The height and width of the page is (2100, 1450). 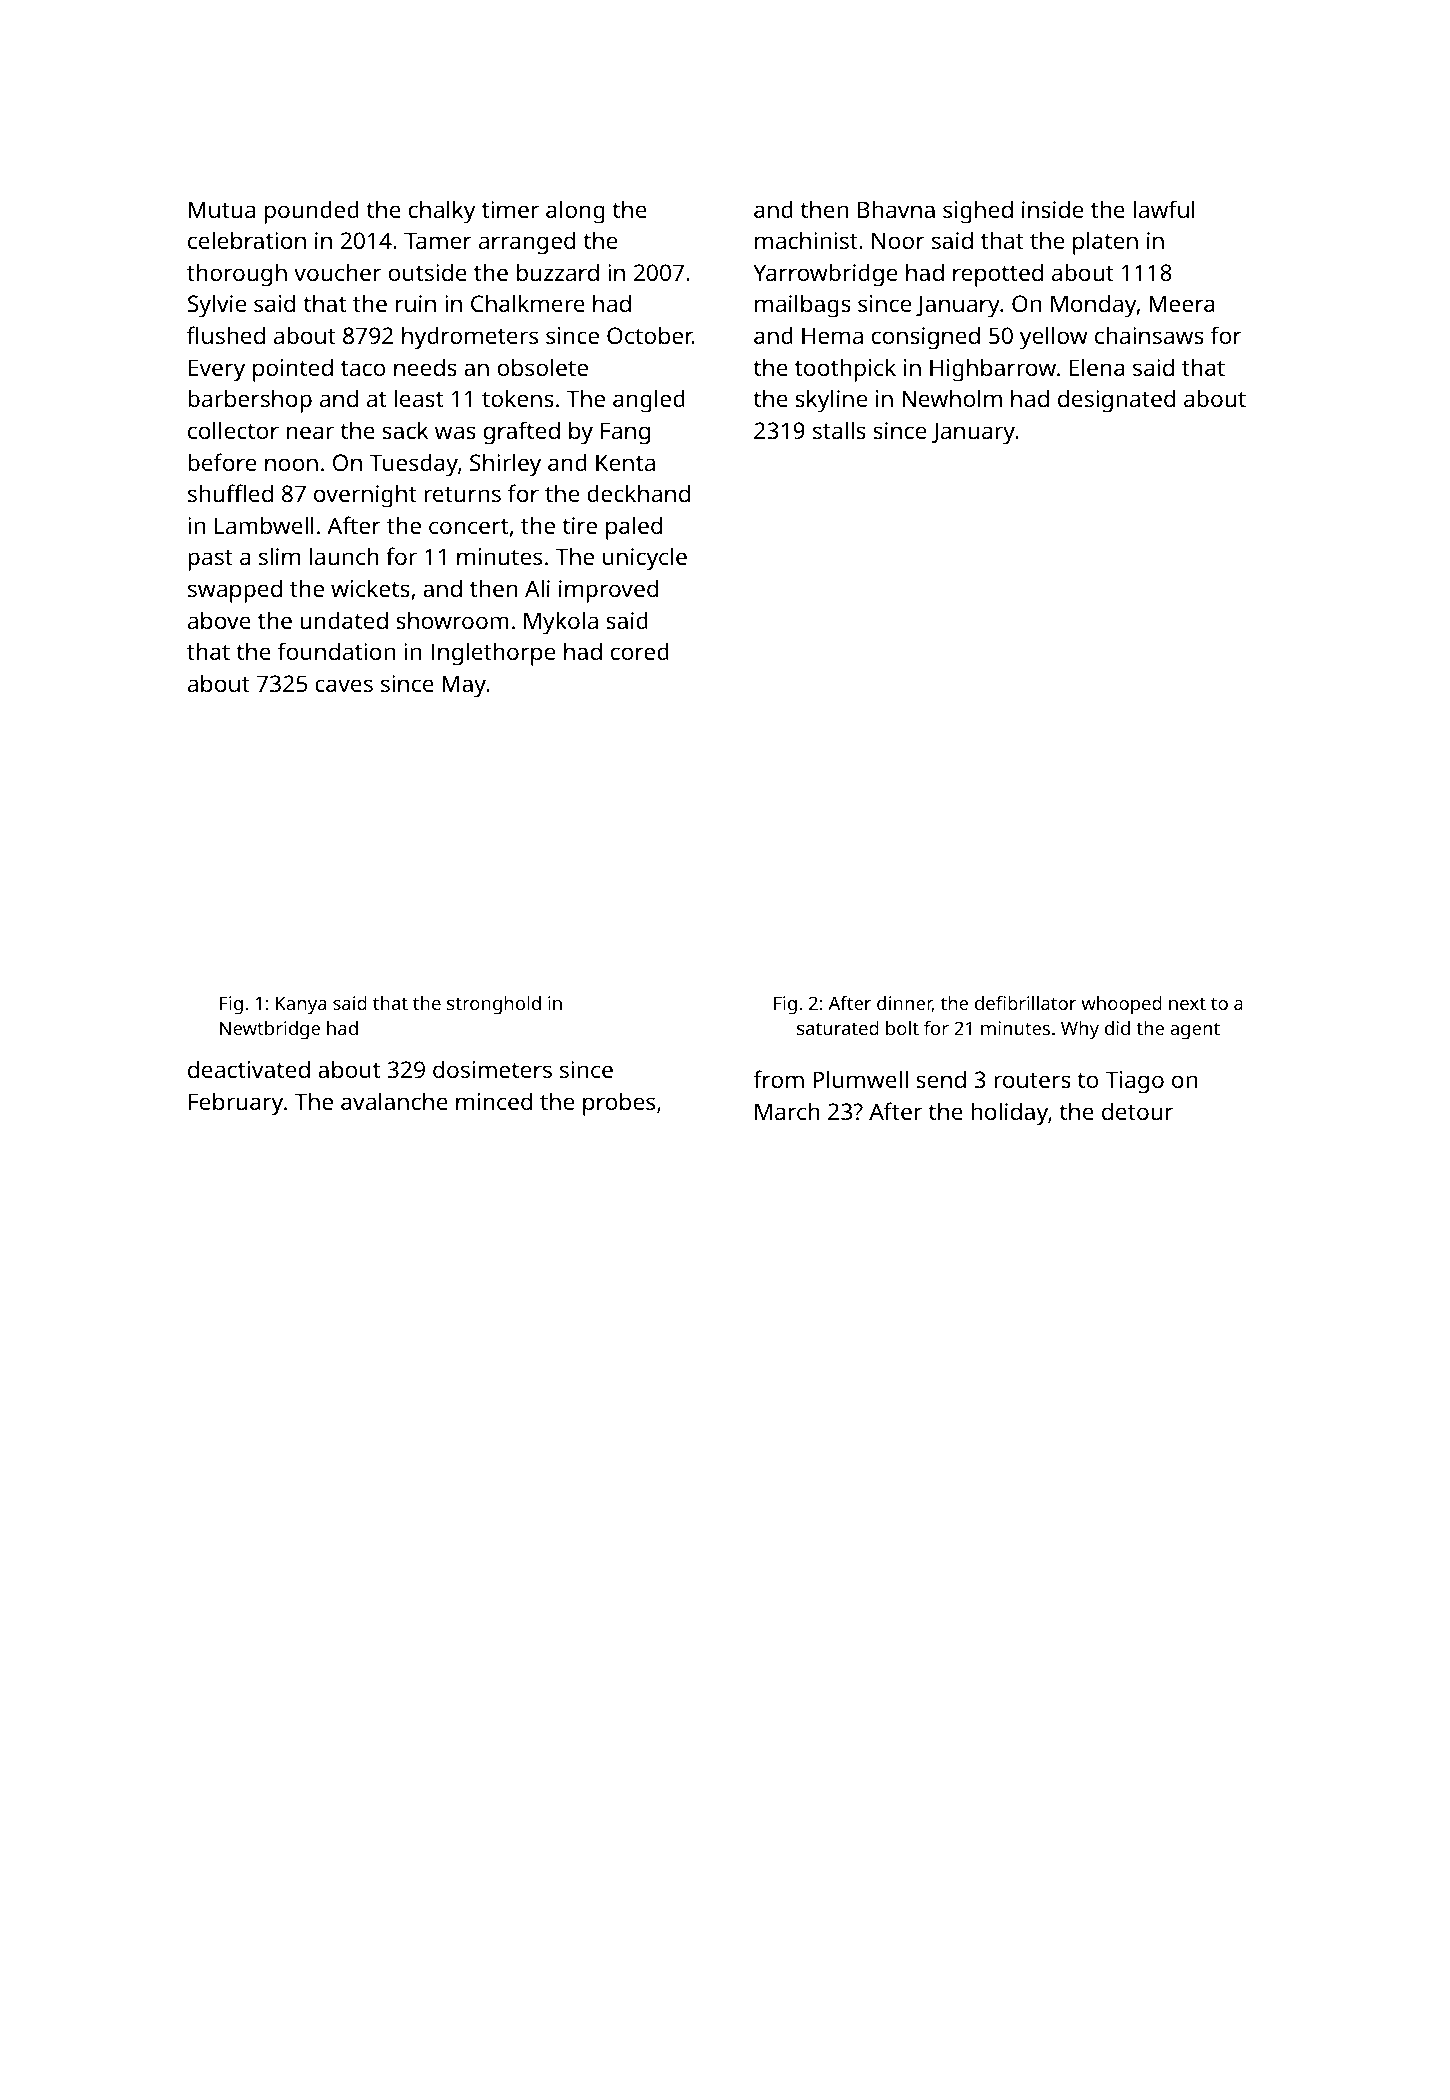 What do you see at coordinates (860, 1079) in the page?
I see `Plumwell` at bounding box center [860, 1079].
